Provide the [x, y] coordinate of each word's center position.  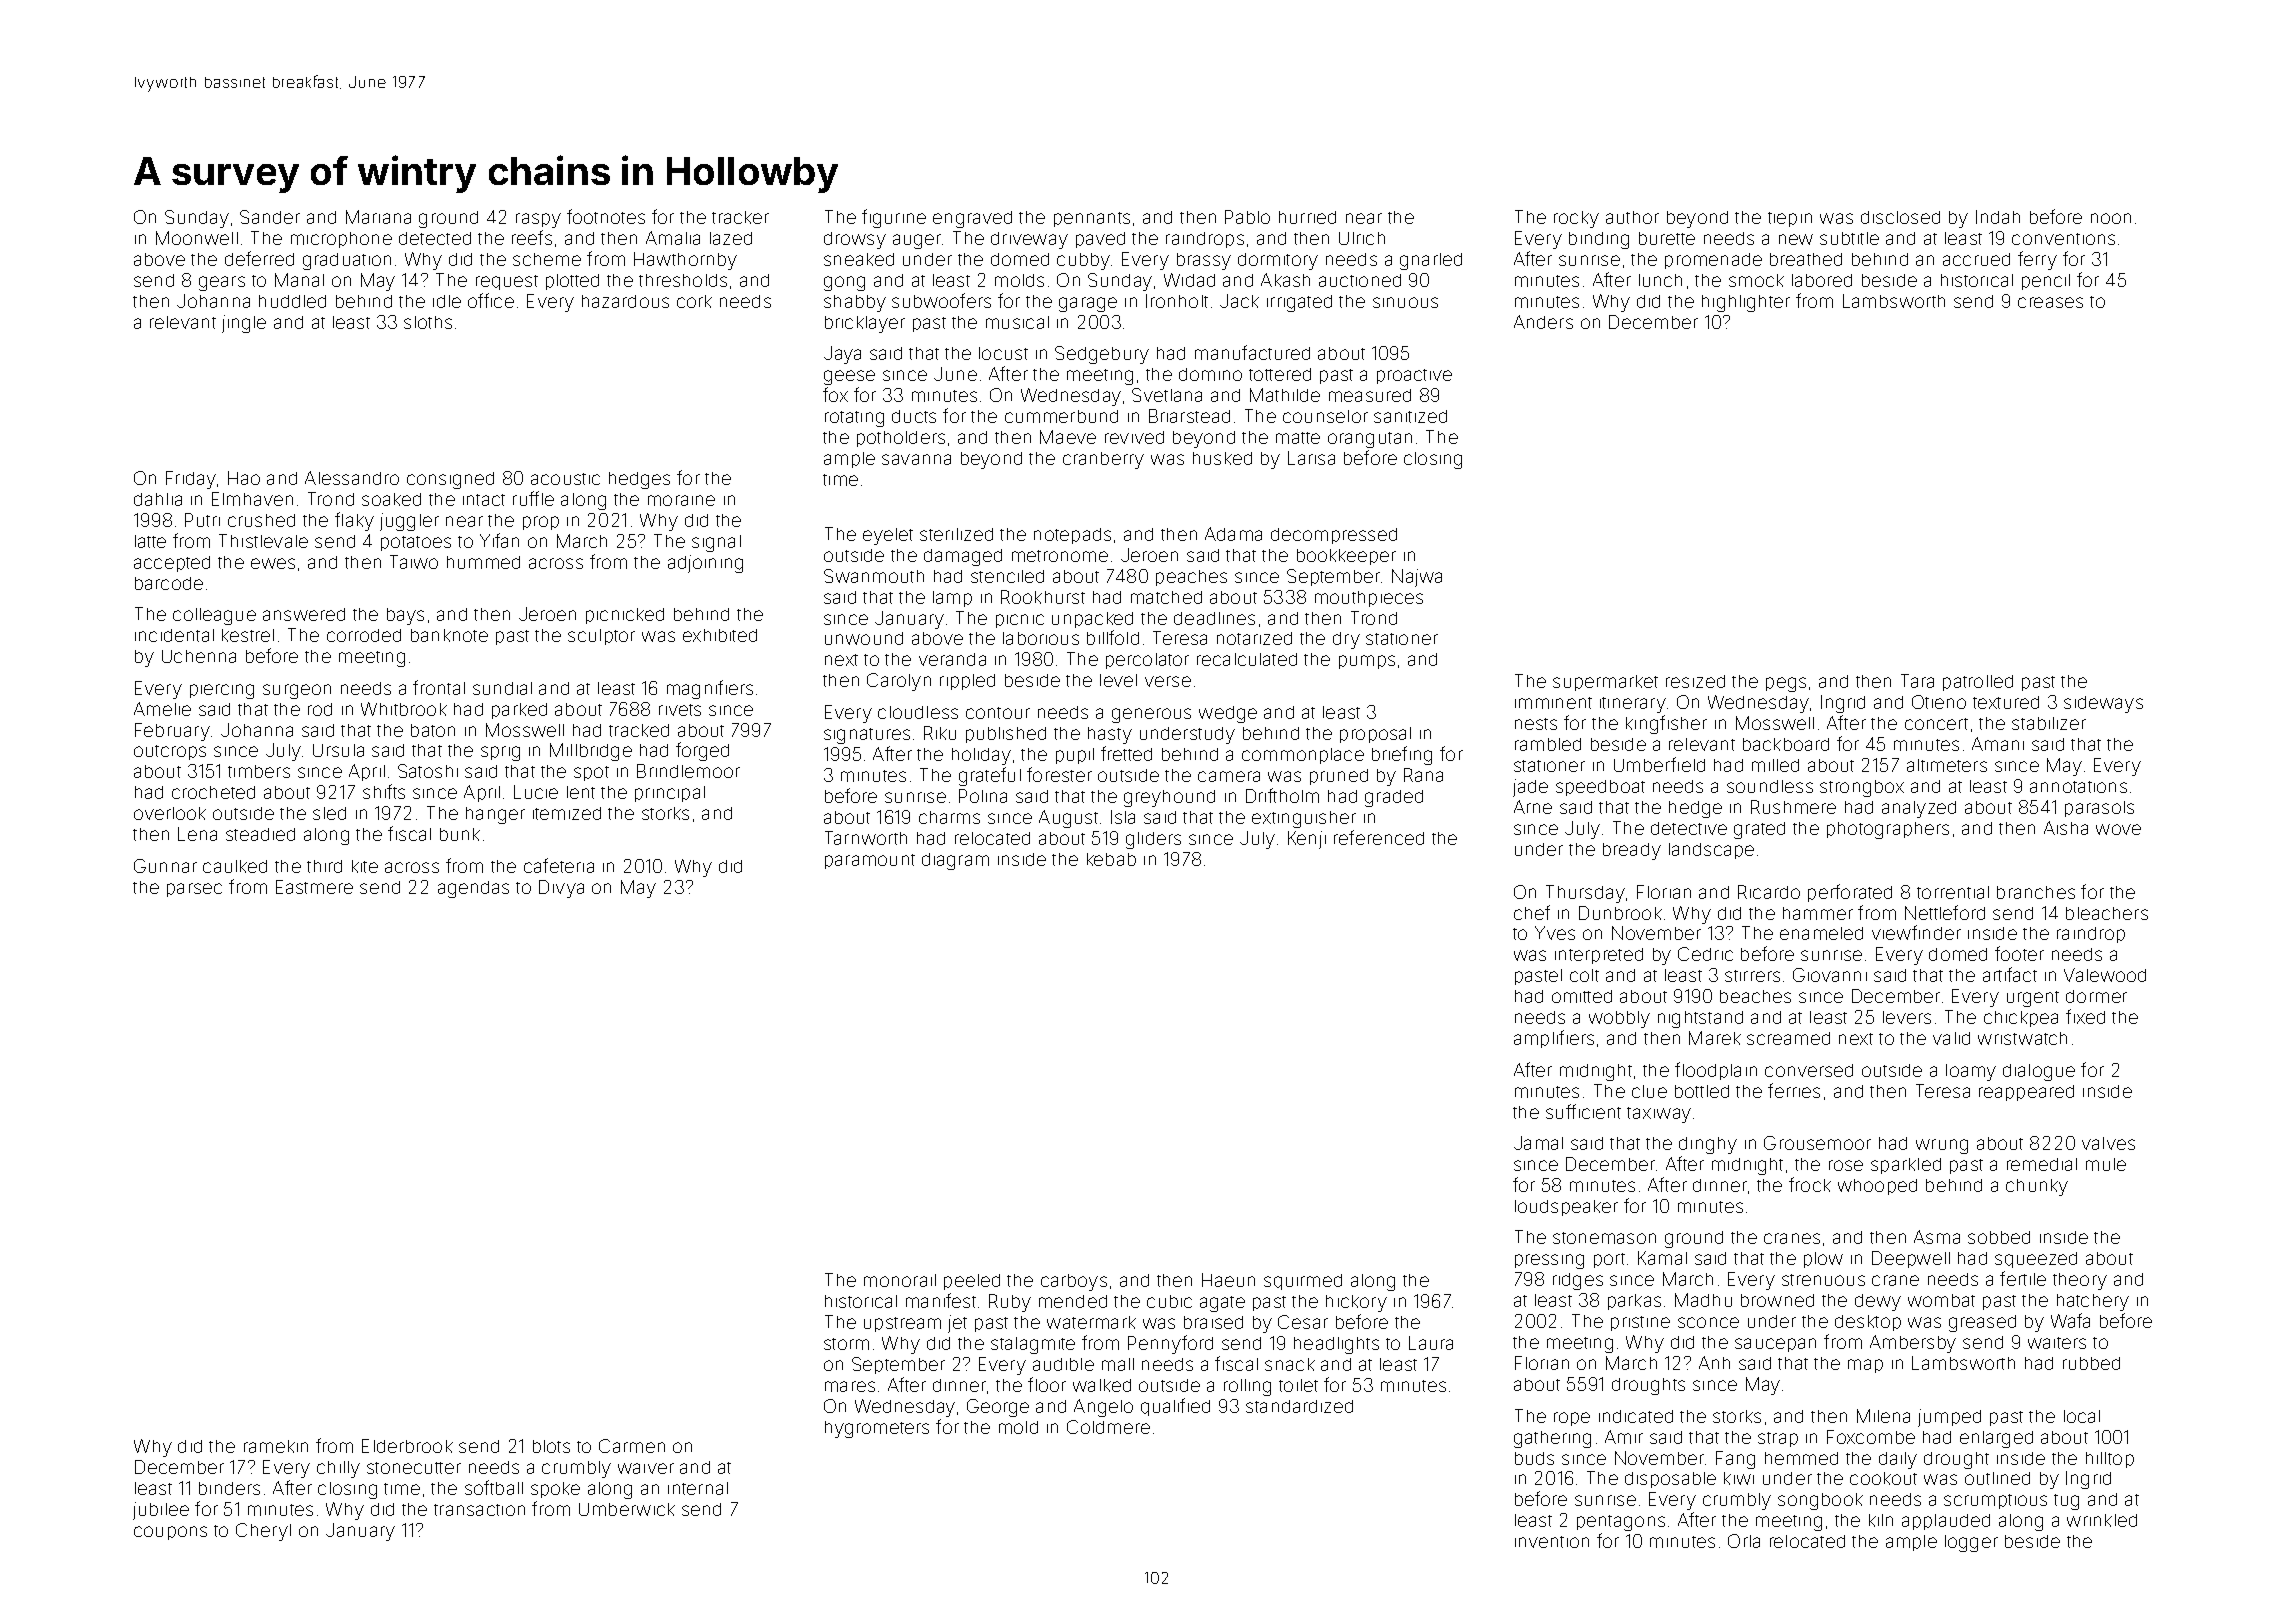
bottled [1702, 1091]
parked [519, 711]
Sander [270, 217]
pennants [1092, 219]
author [1632, 217]
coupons [170, 1533]
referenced [1379, 837]
